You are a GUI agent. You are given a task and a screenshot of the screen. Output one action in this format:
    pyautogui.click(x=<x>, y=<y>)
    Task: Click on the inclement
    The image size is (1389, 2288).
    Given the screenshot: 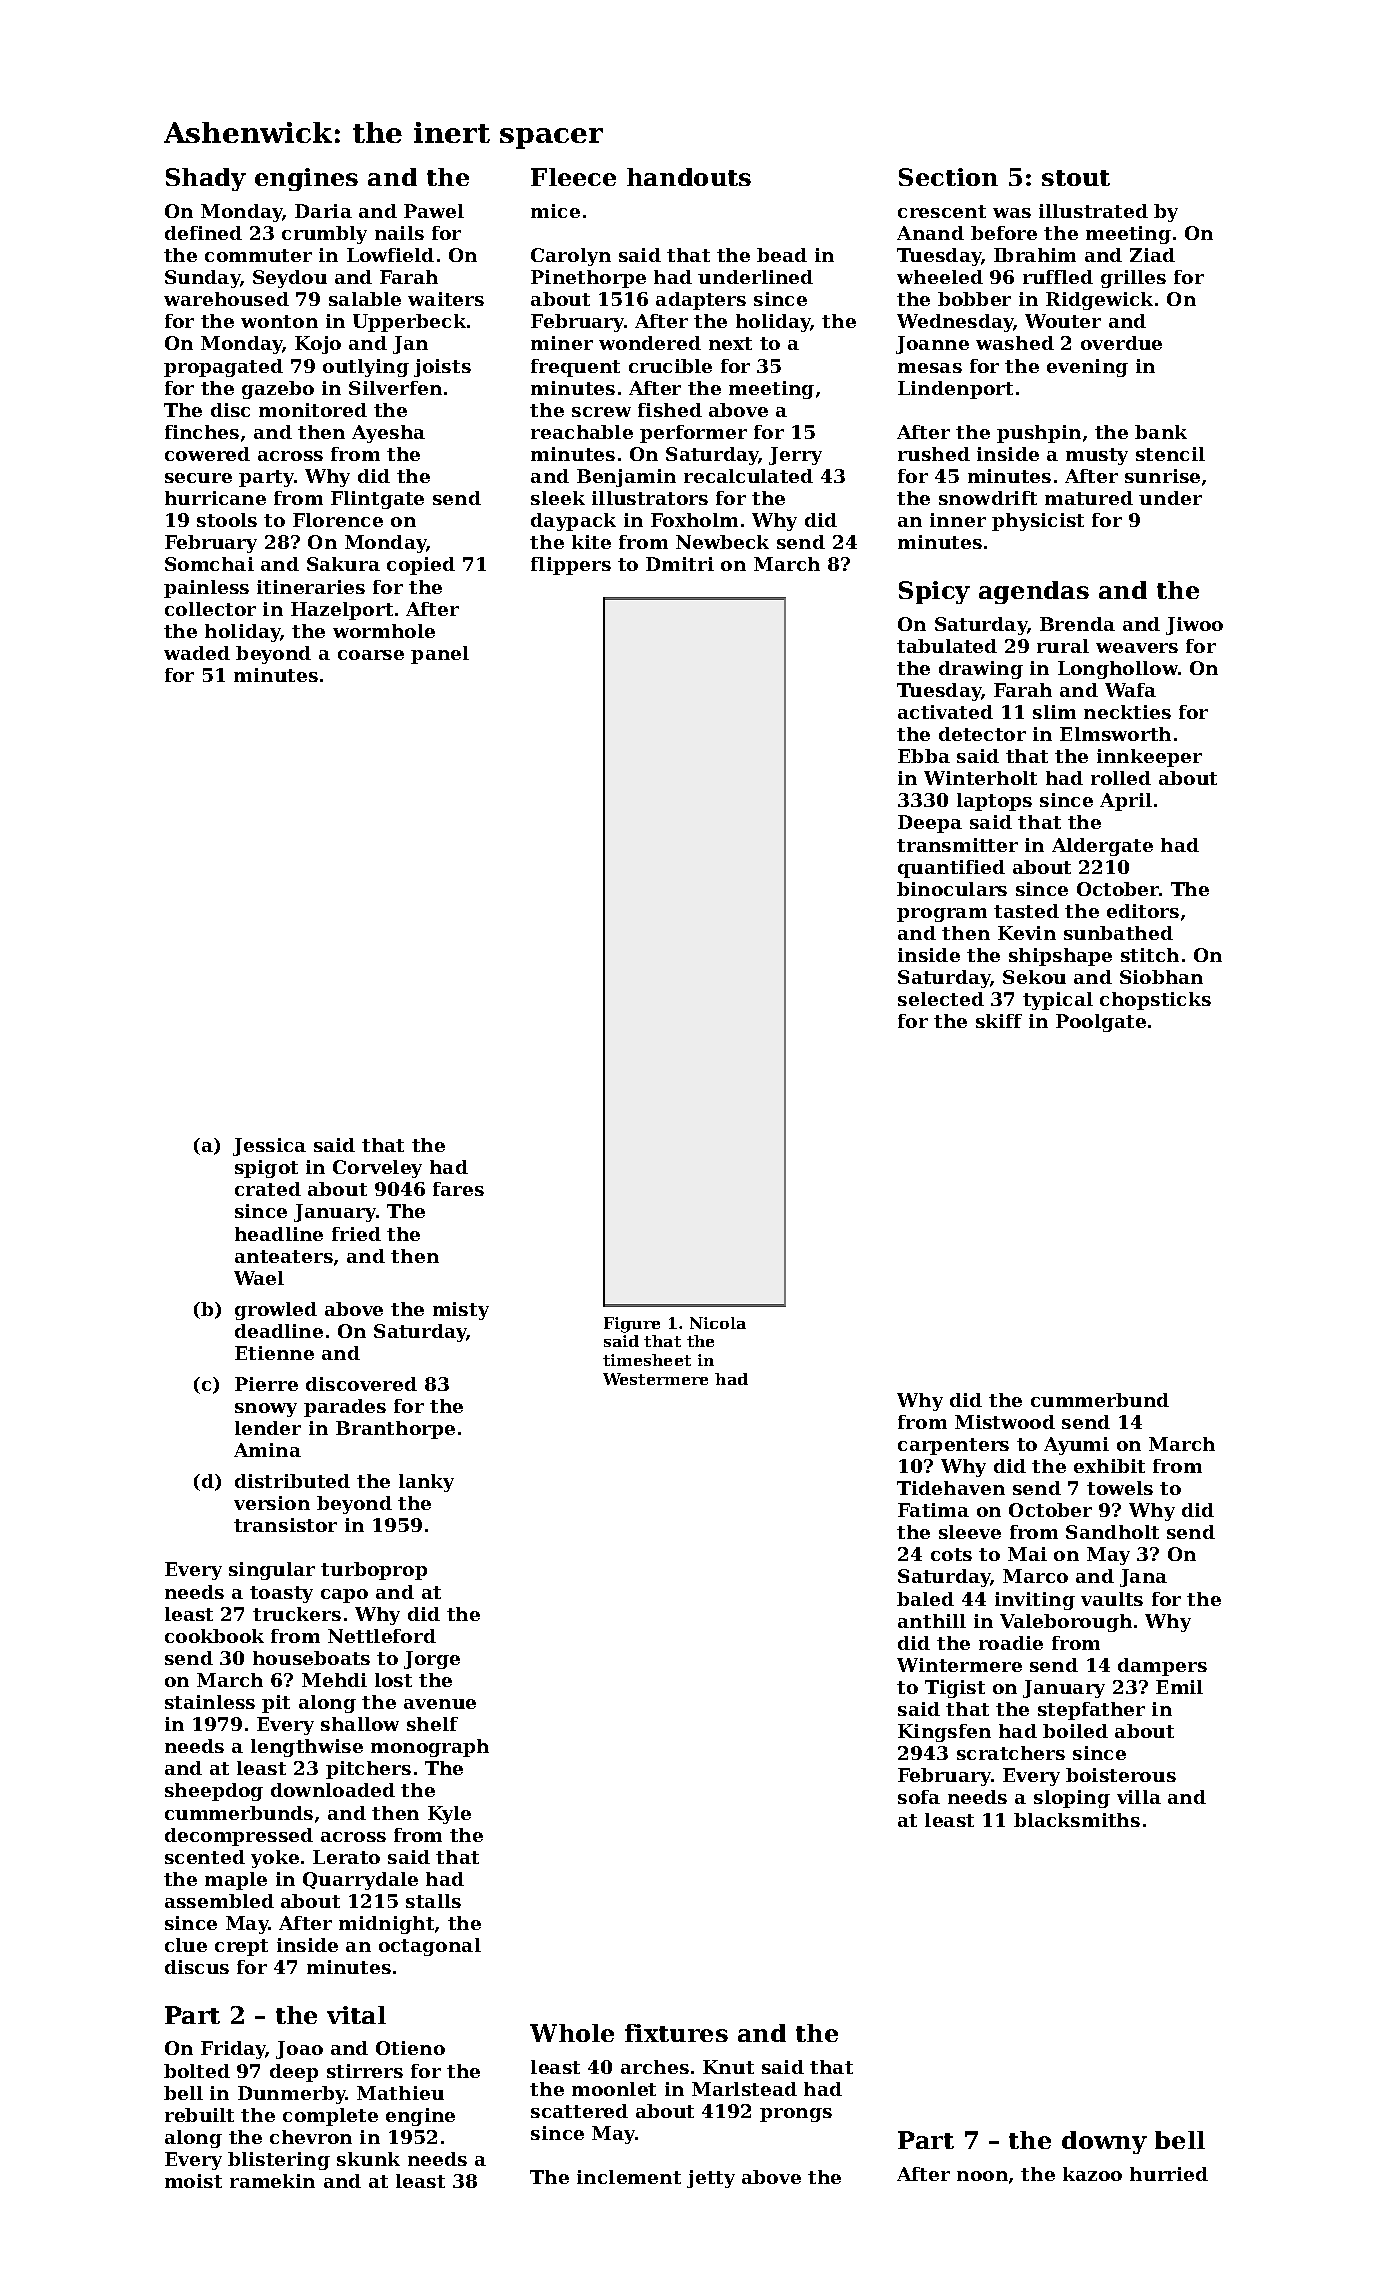 What is the action you would take?
    pyautogui.click(x=629, y=2177)
